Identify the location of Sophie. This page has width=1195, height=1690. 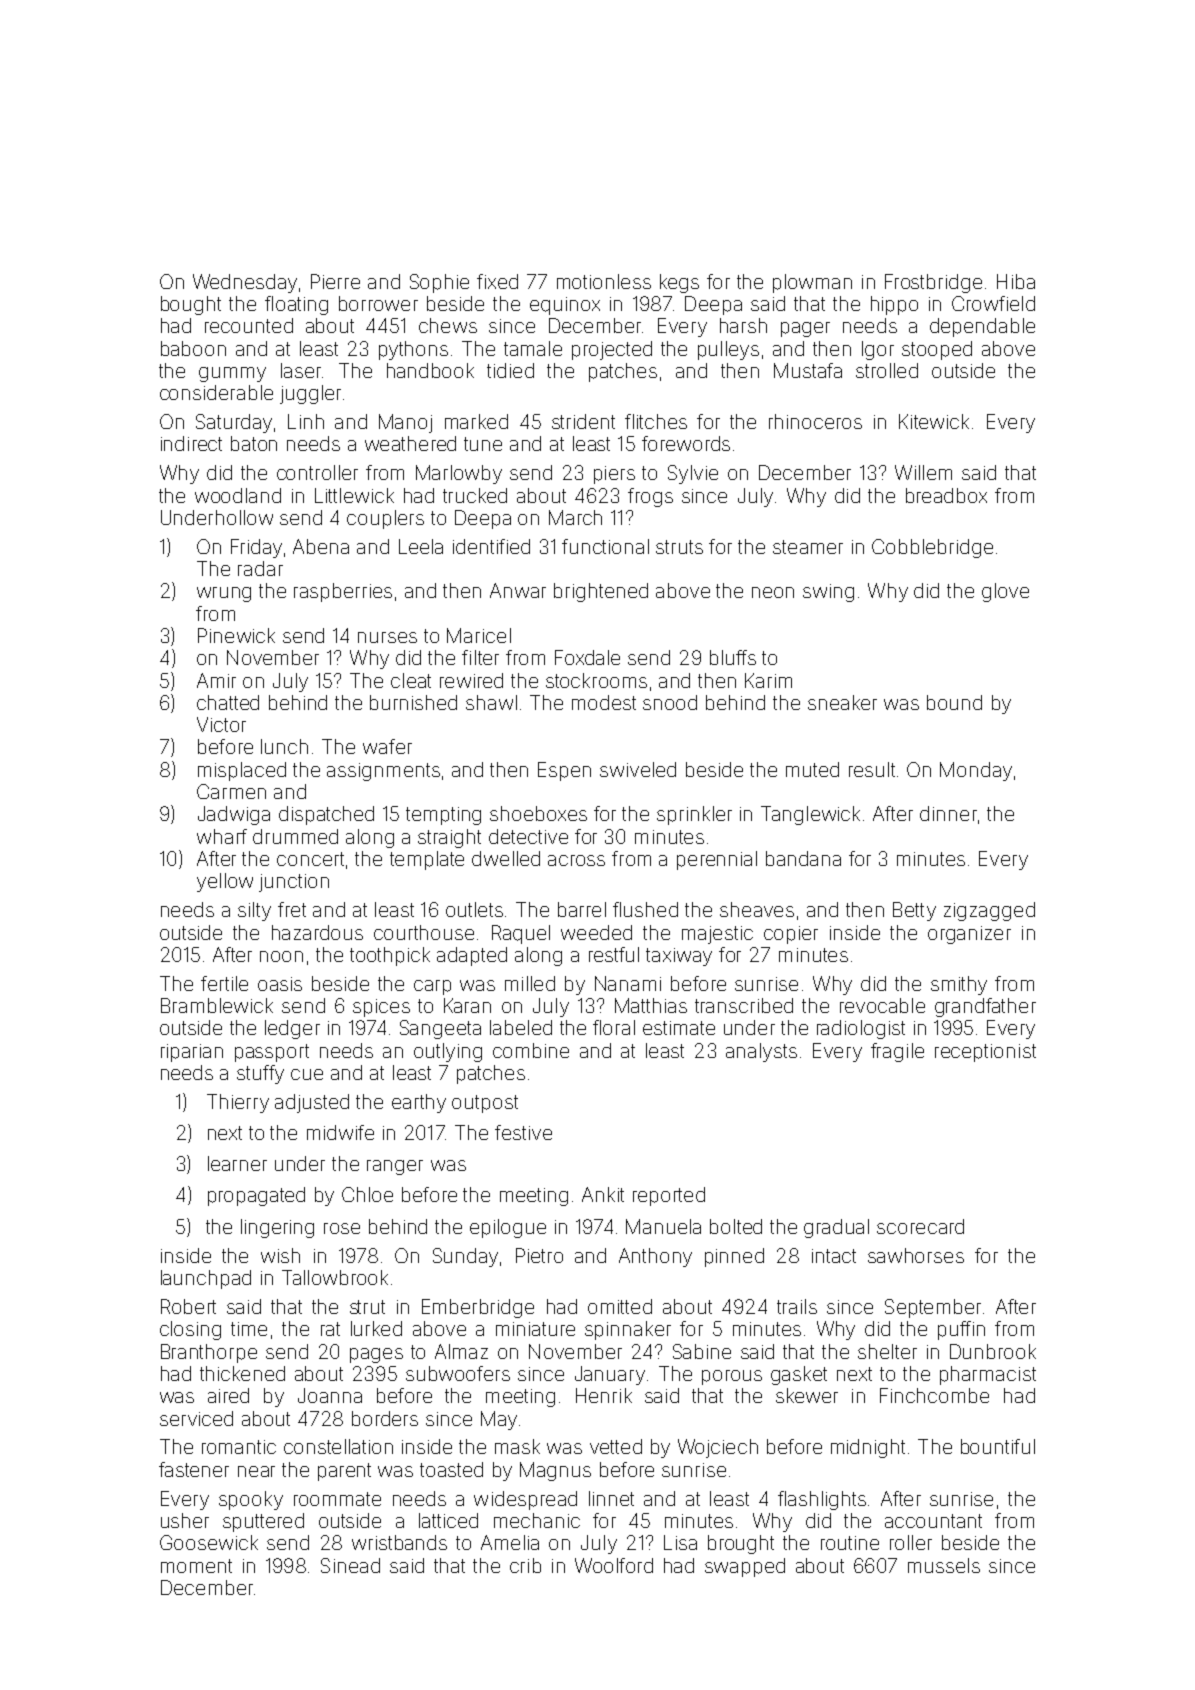
(439, 283).
